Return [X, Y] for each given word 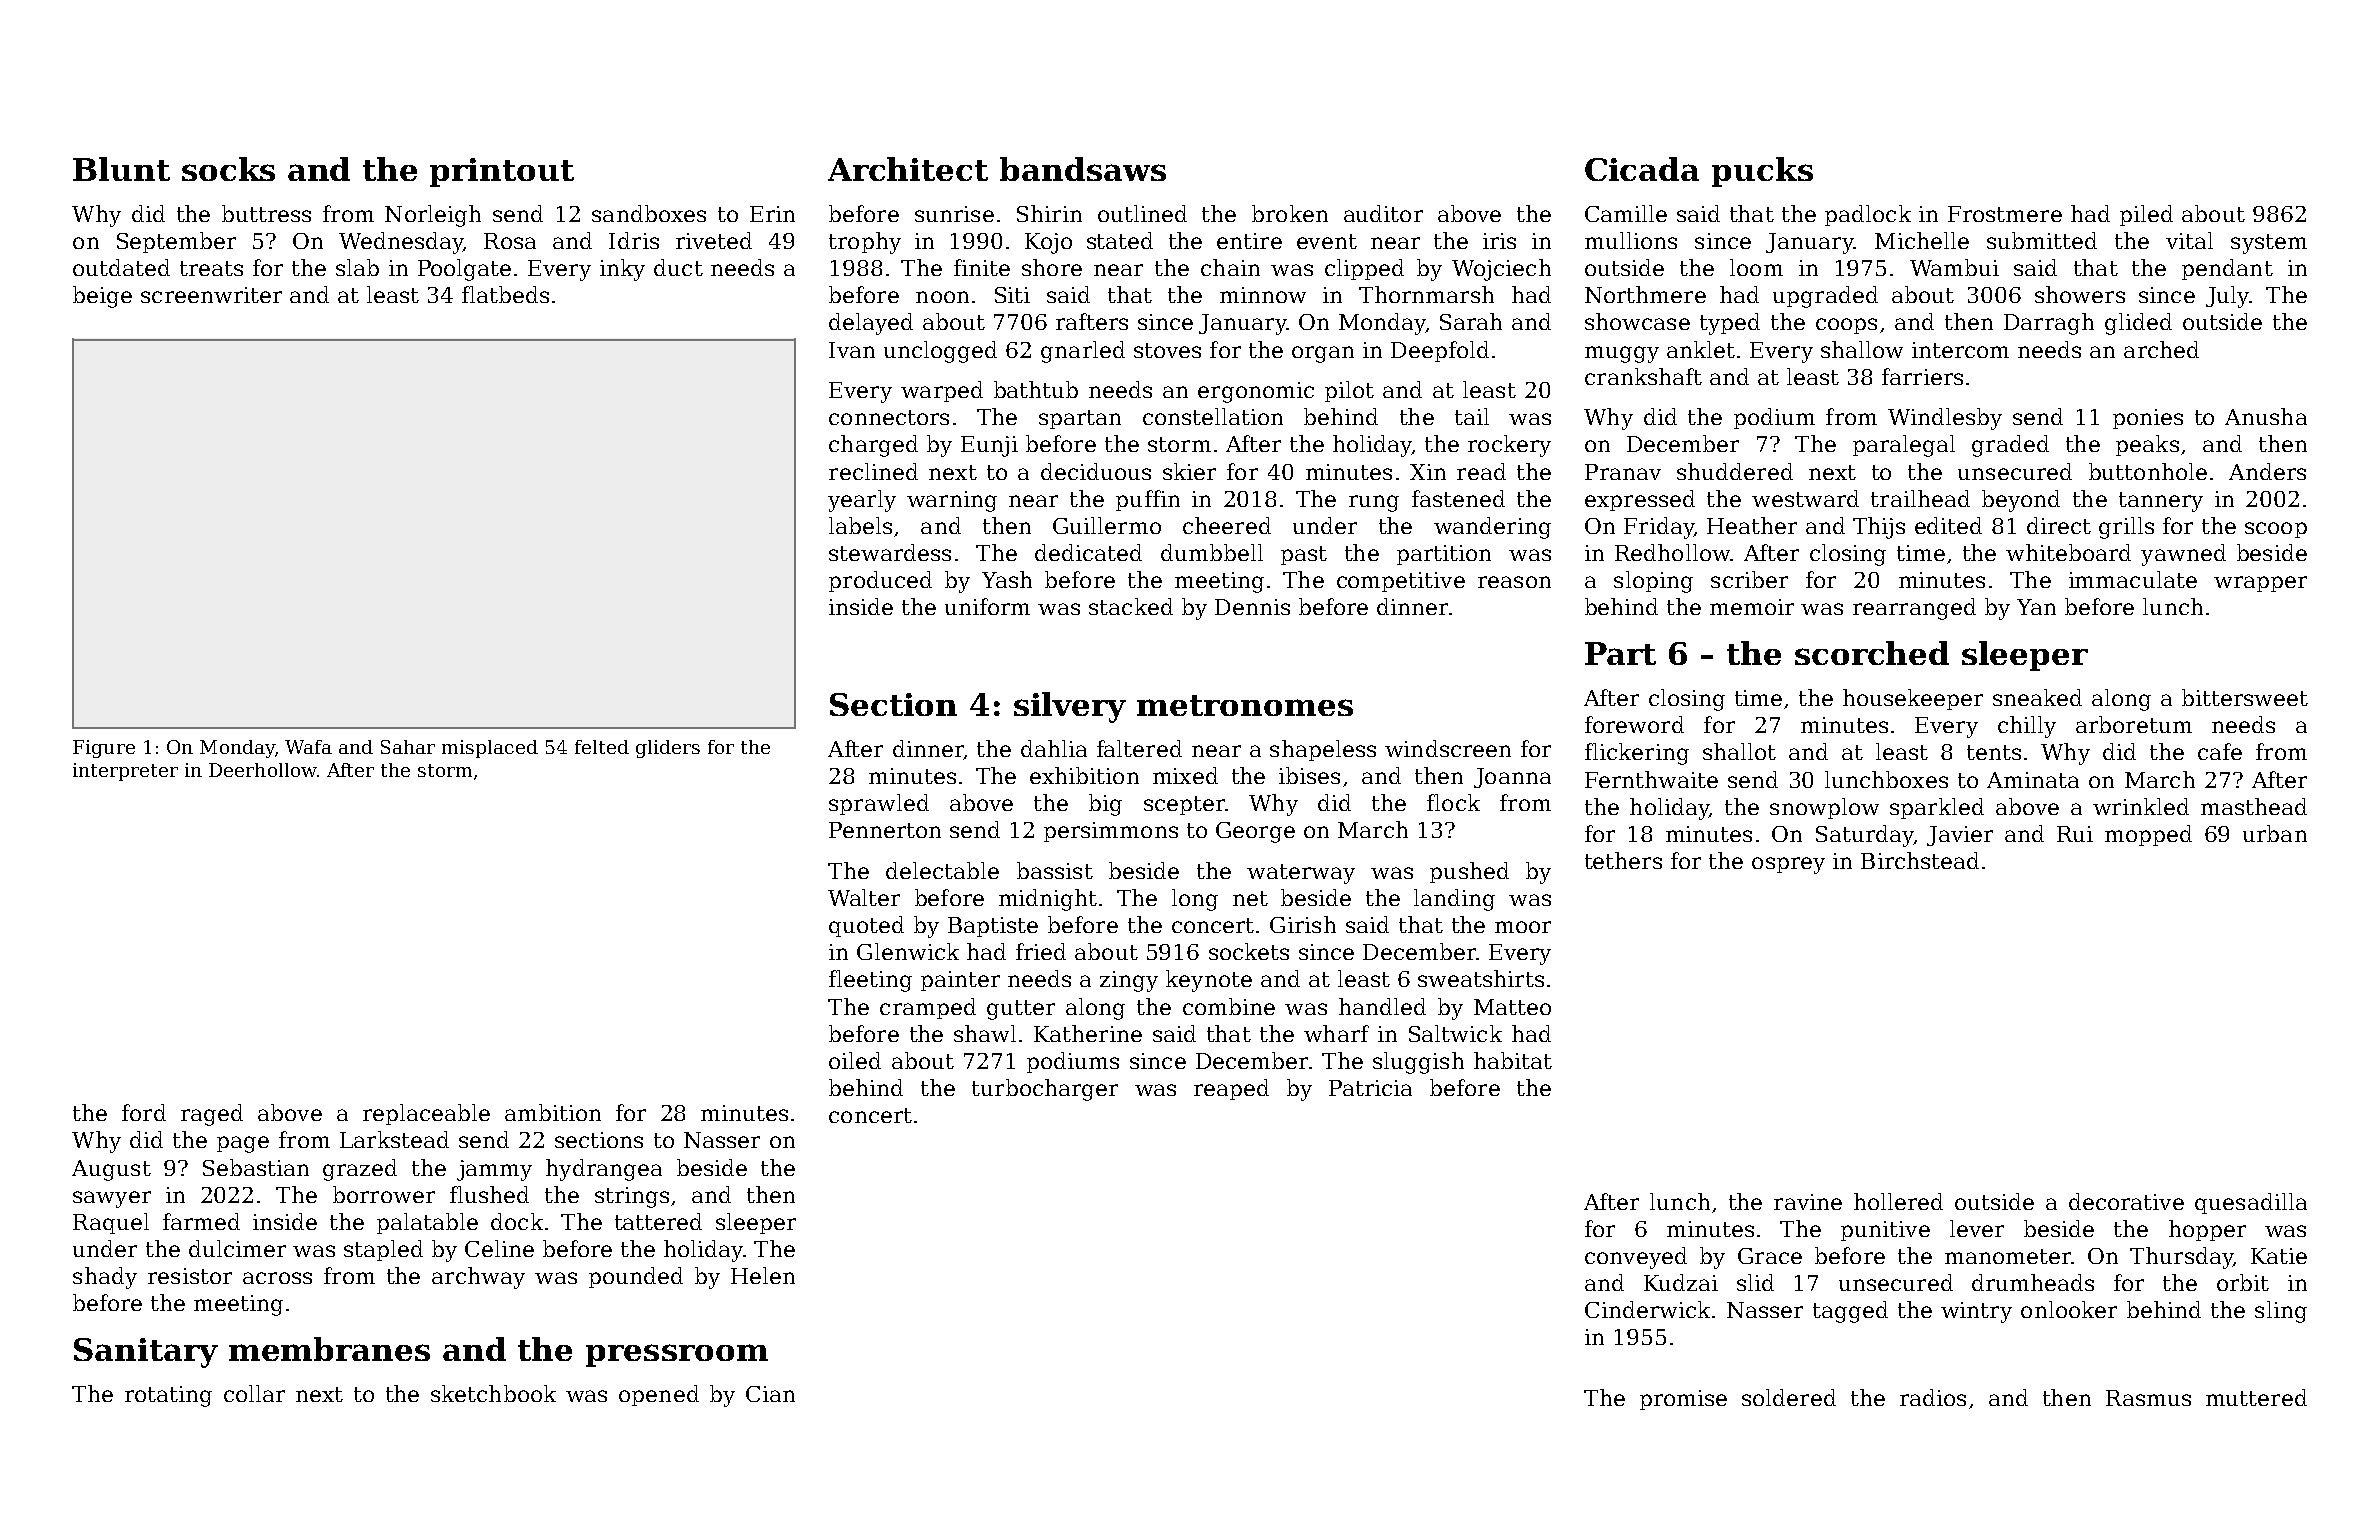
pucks [1762, 172]
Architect [908, 169]
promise [1683, 1400]
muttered [2256, 1397]
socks [228, 169]
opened [659, 1395]
